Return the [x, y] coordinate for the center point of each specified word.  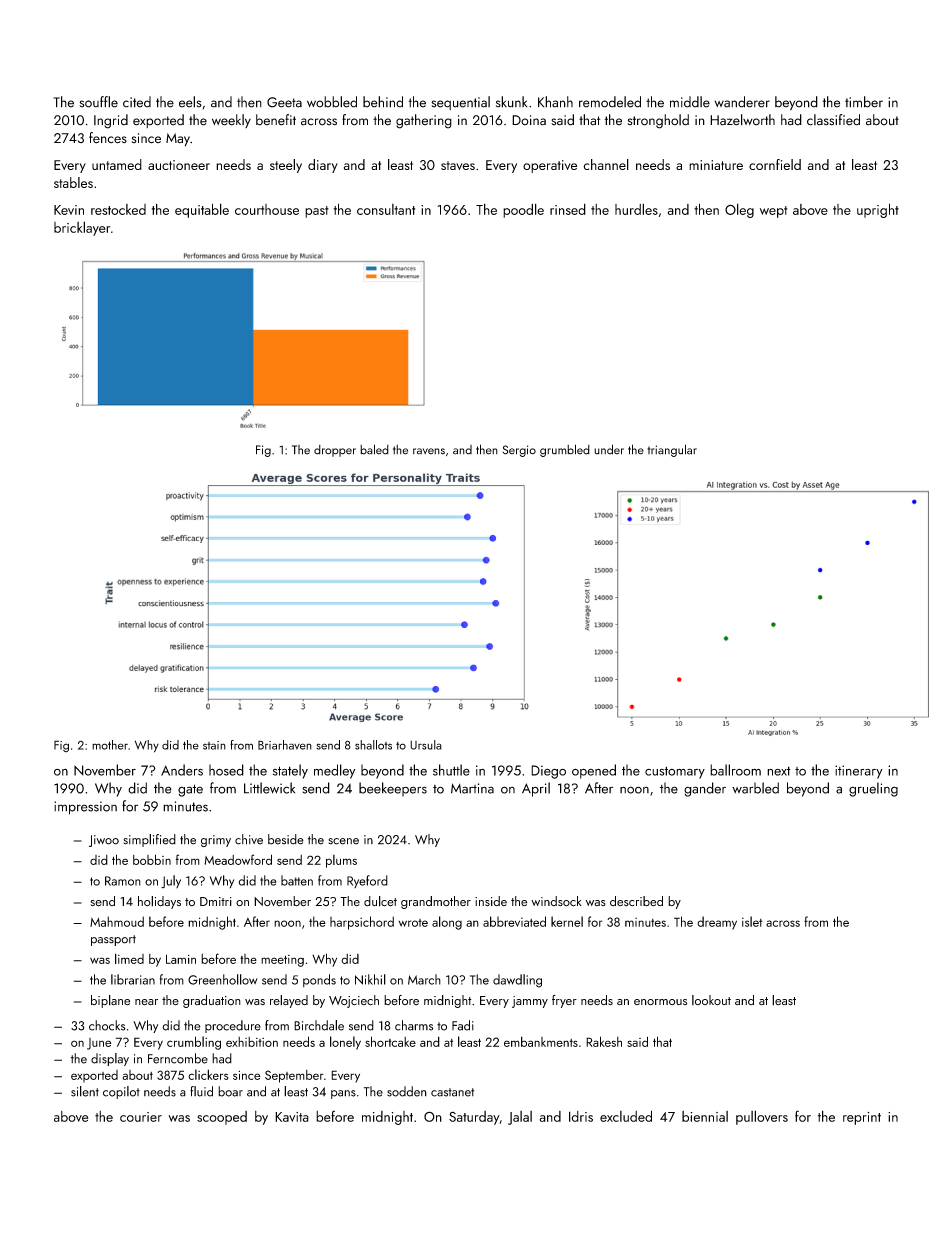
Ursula [426, 745]
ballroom [735, 770]
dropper [335, 451]
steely [286, 166]
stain [214, 745]
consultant [386, 209]
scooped [222, 1118]
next [779, 771]
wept [773, 212]
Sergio [519, 451]
